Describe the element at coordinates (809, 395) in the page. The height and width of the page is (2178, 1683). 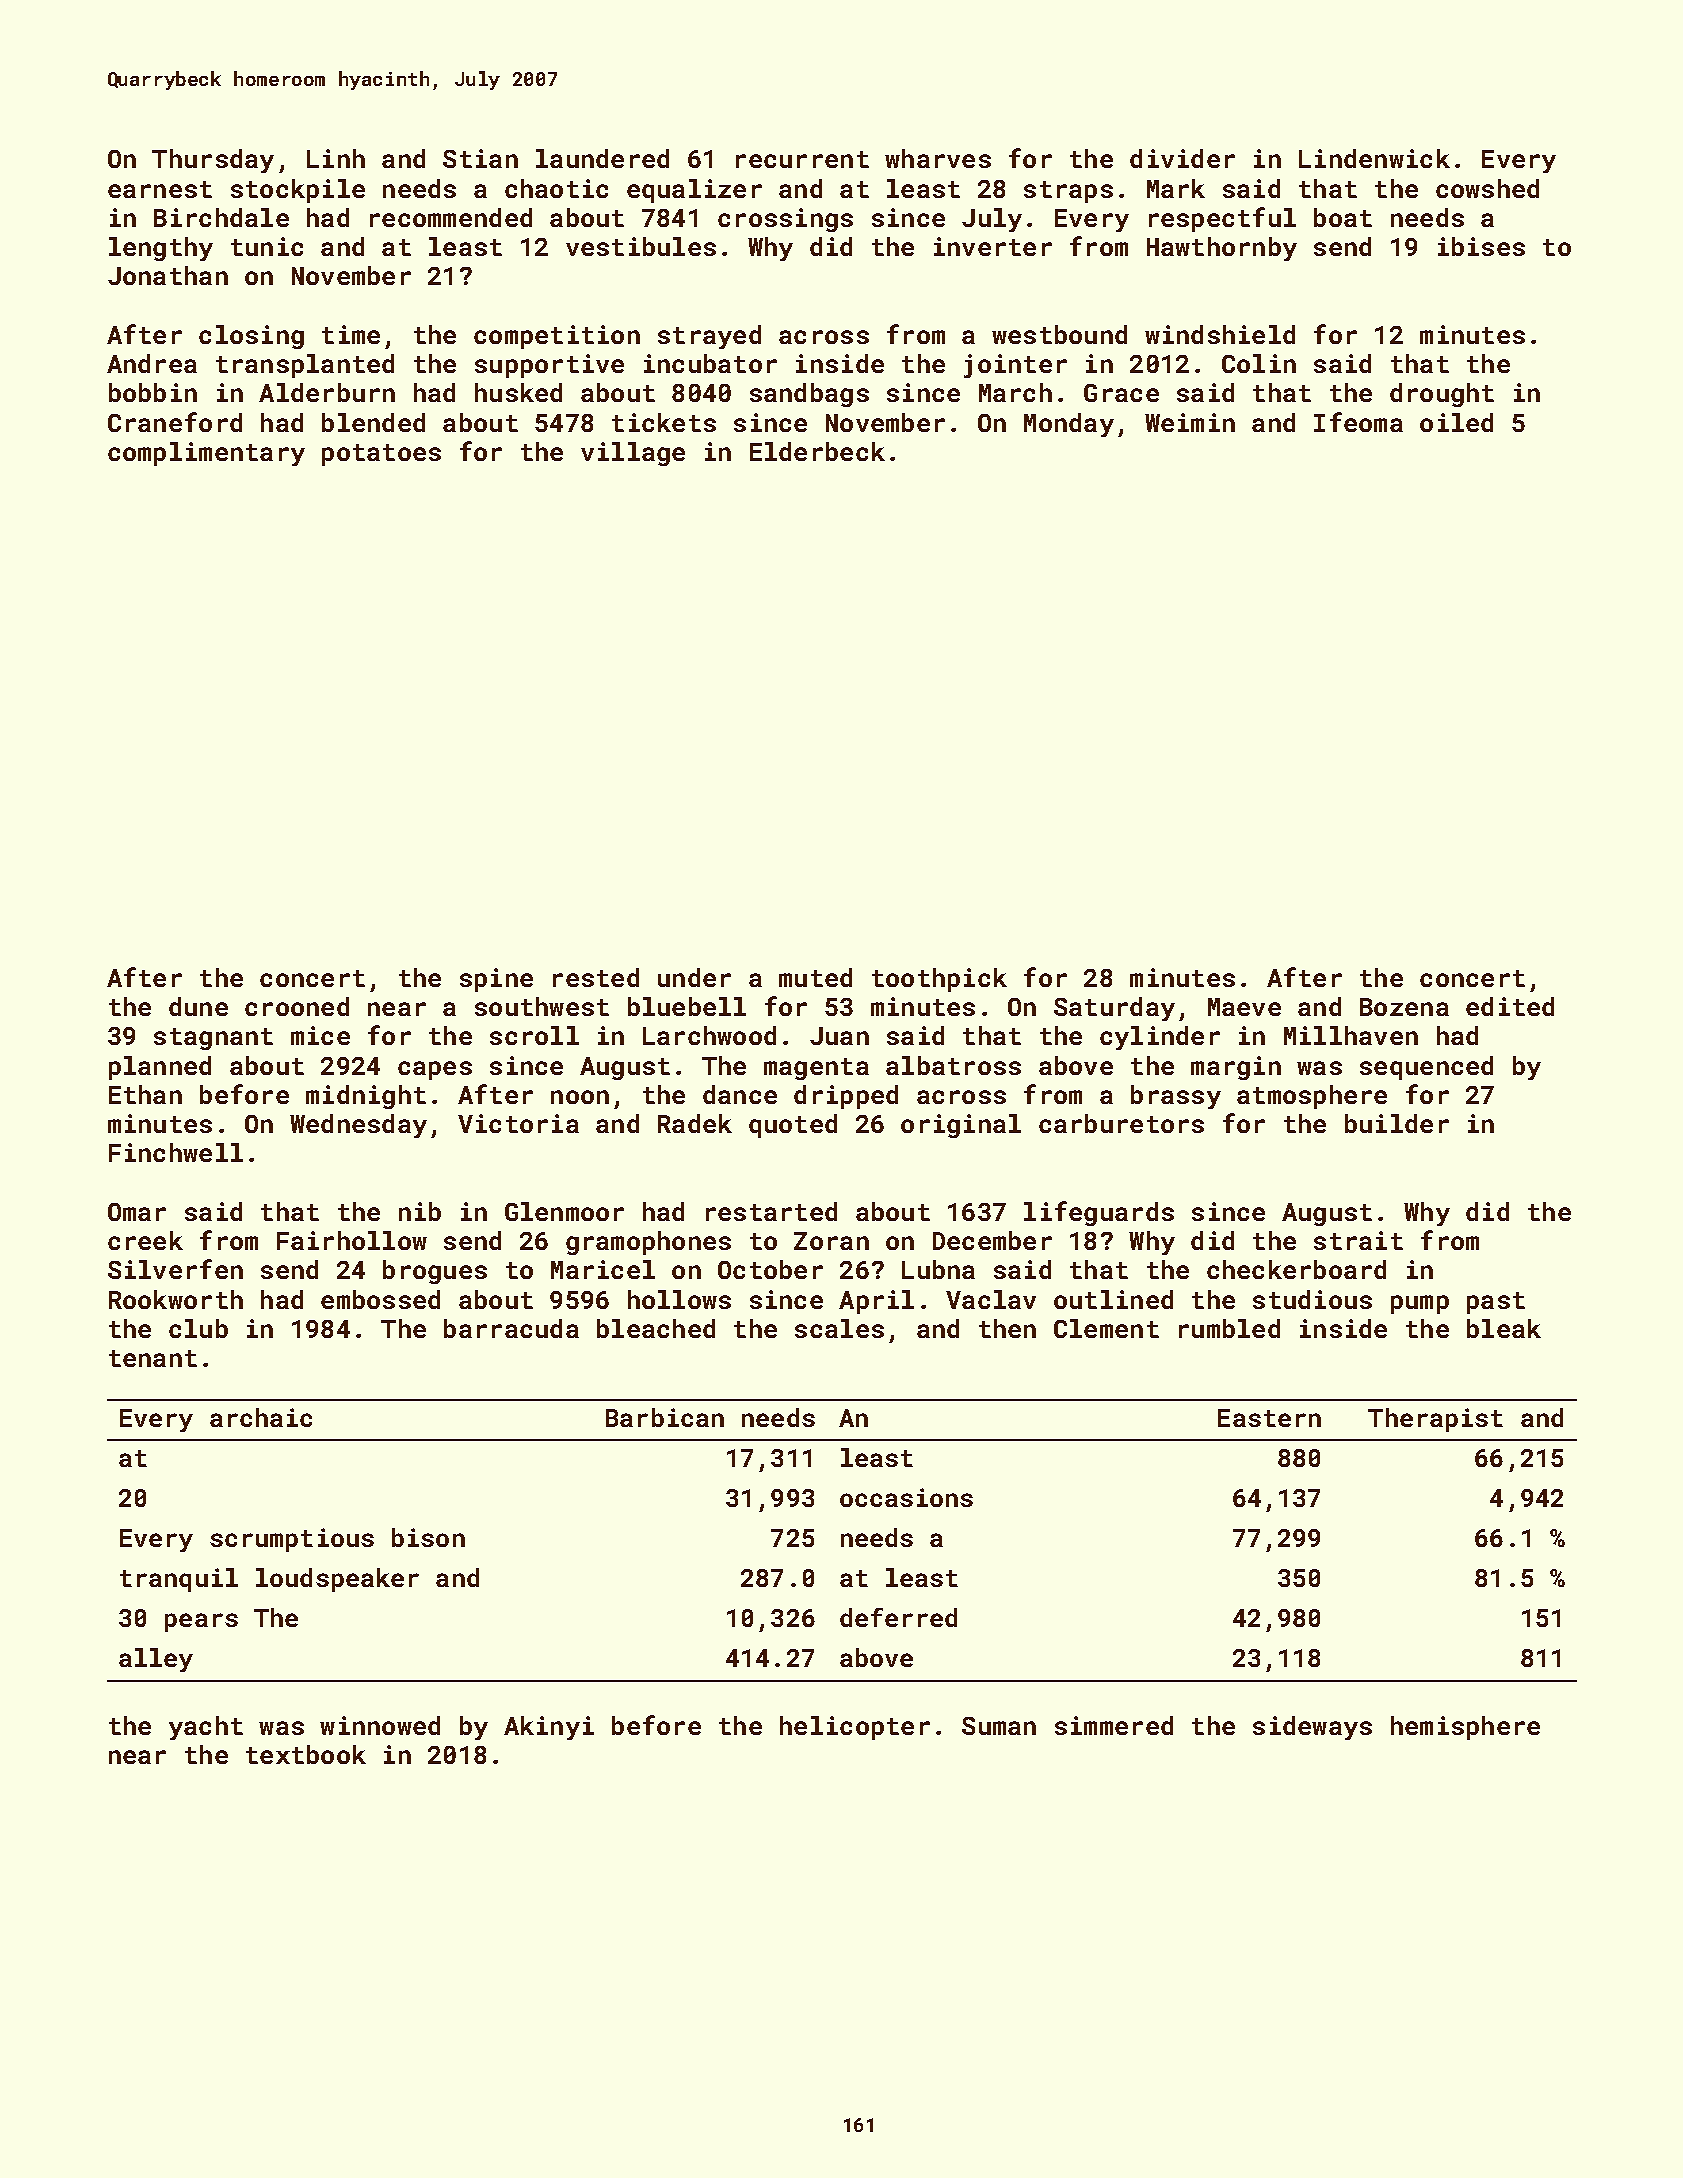
I see `sandbags` at that location.
